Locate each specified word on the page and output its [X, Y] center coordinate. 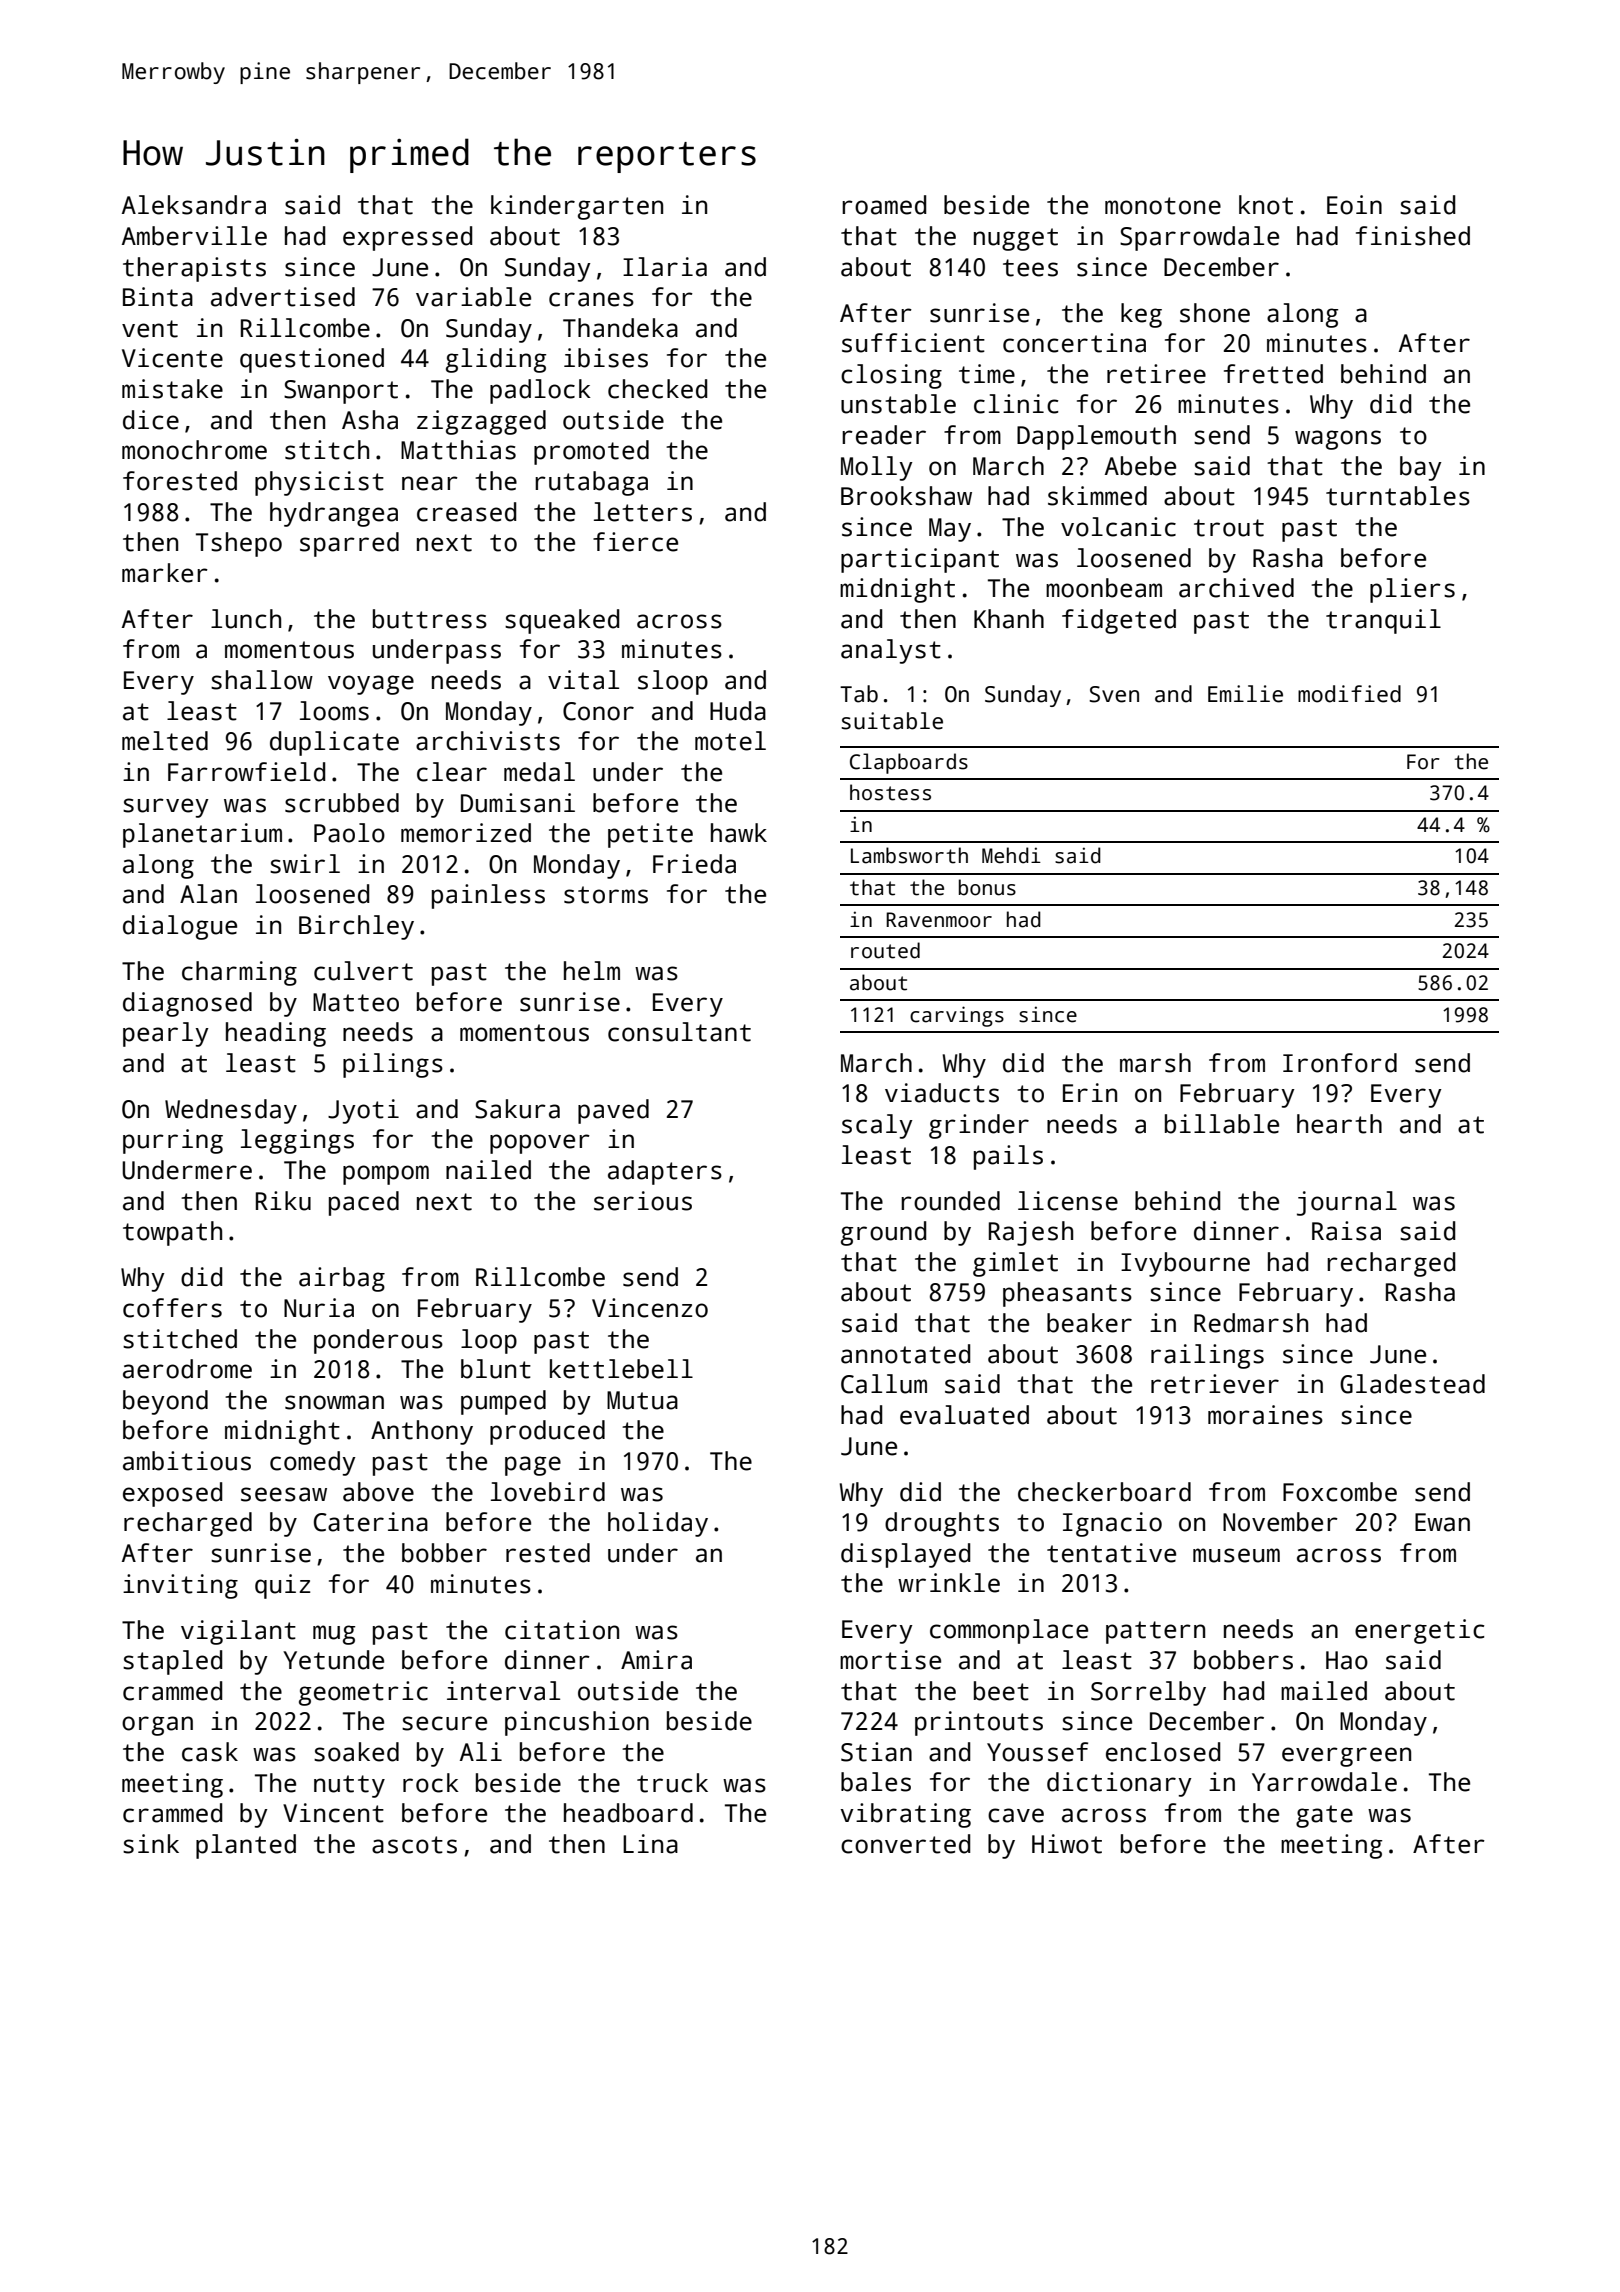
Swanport [341, 392]
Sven [1114, 694]
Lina [650, 1844]
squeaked [562, 621]
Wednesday [231, 1111]
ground [883, 1233]
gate [1324, 1816]
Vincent [333, 1813]
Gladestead [1412, 1384]
